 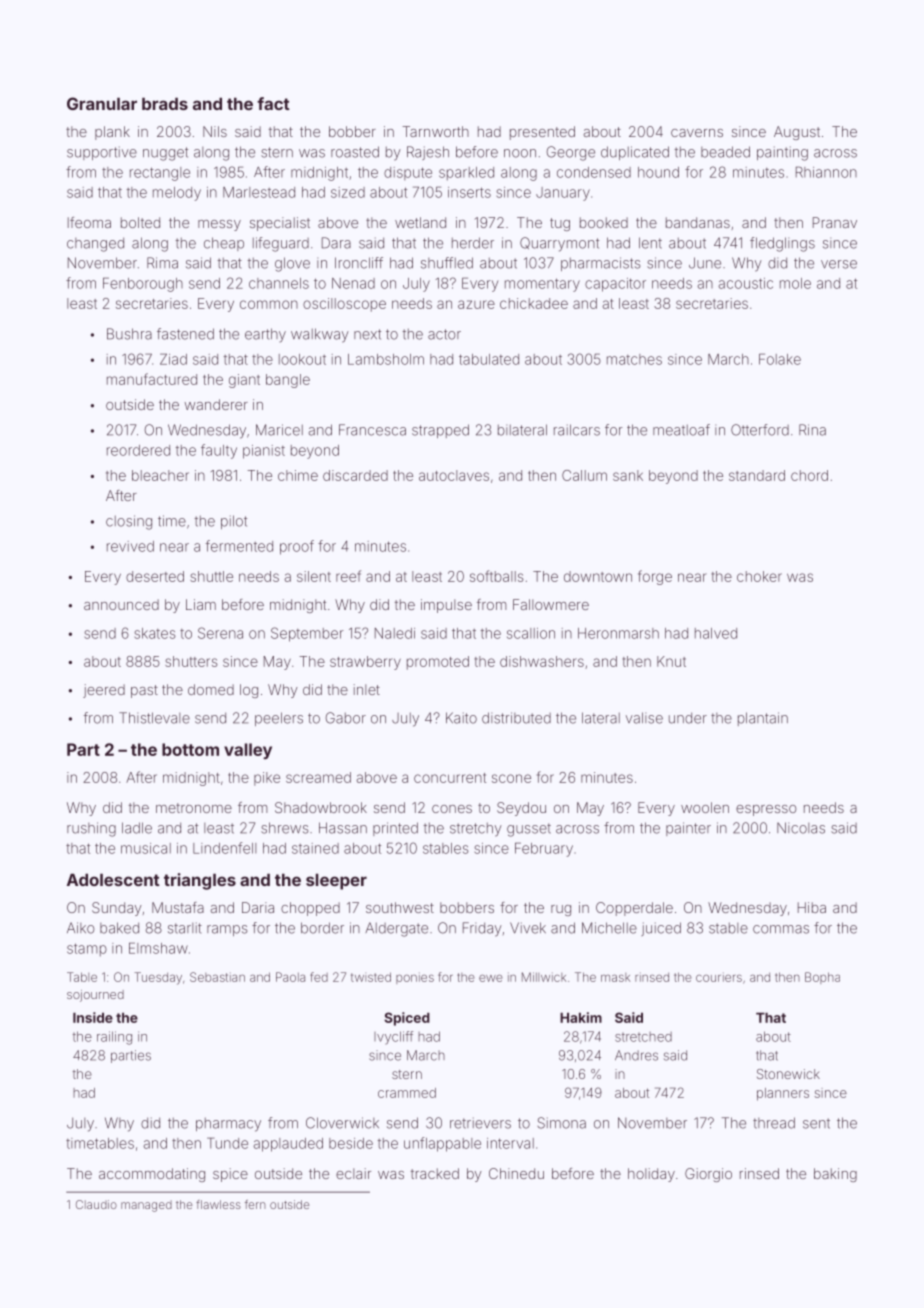 What do you see at coordinates (185, 334) in the image?
I see `fastened` at bounding box center [185, 334].
